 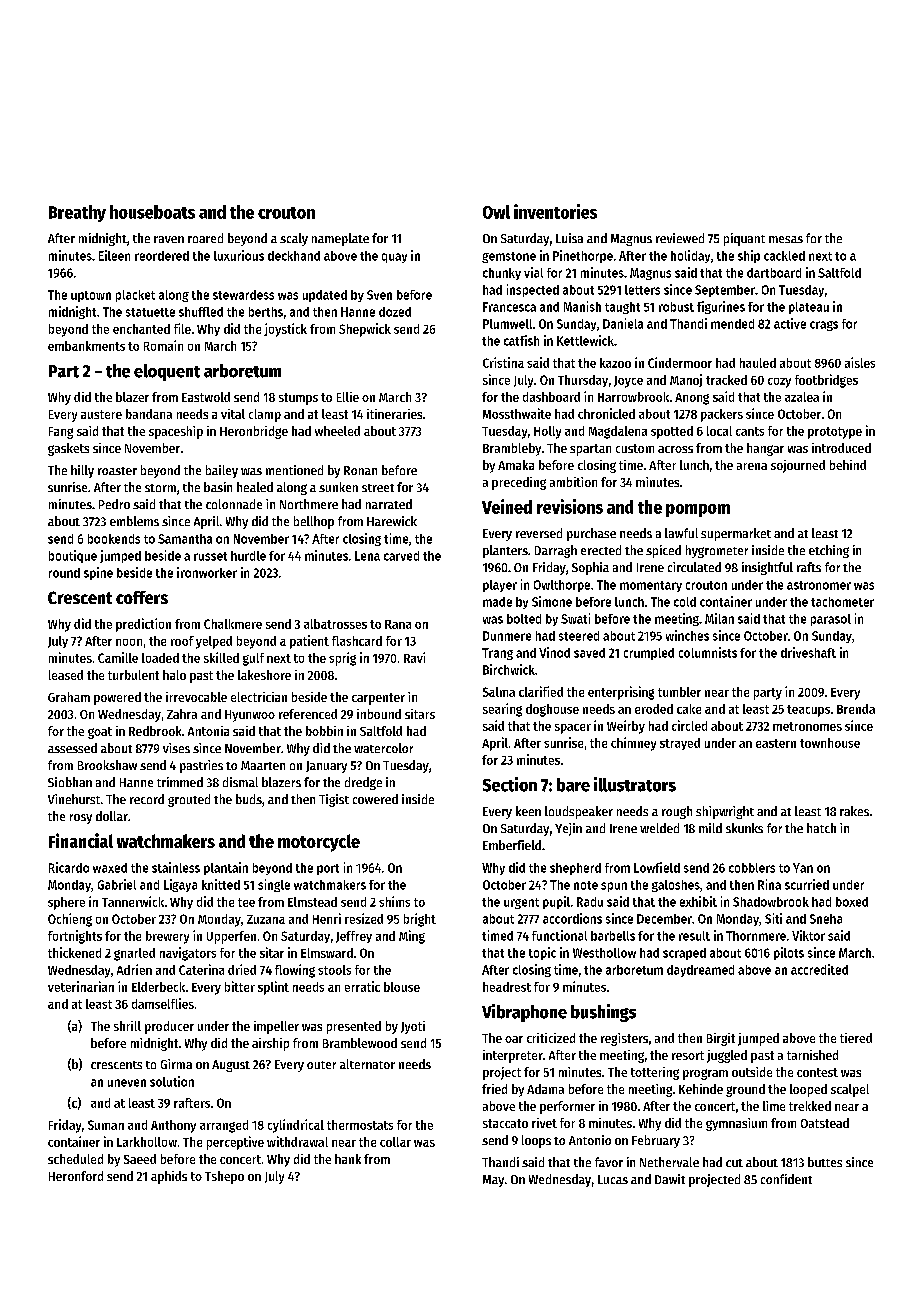 I want to click on custom, so click(x=635, y=448).
